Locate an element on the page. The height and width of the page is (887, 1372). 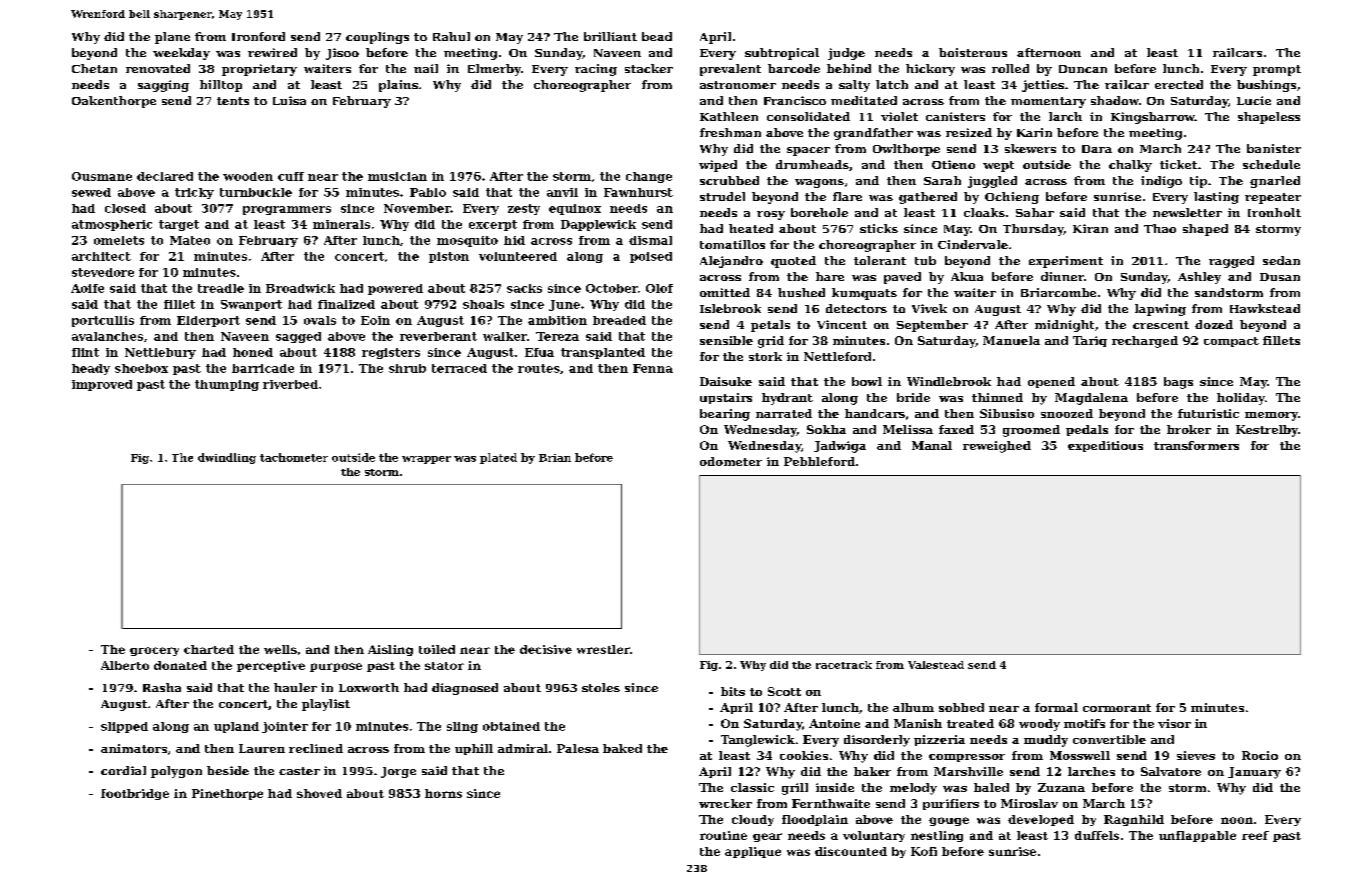
bowl is located at coordinates (867, 381).
